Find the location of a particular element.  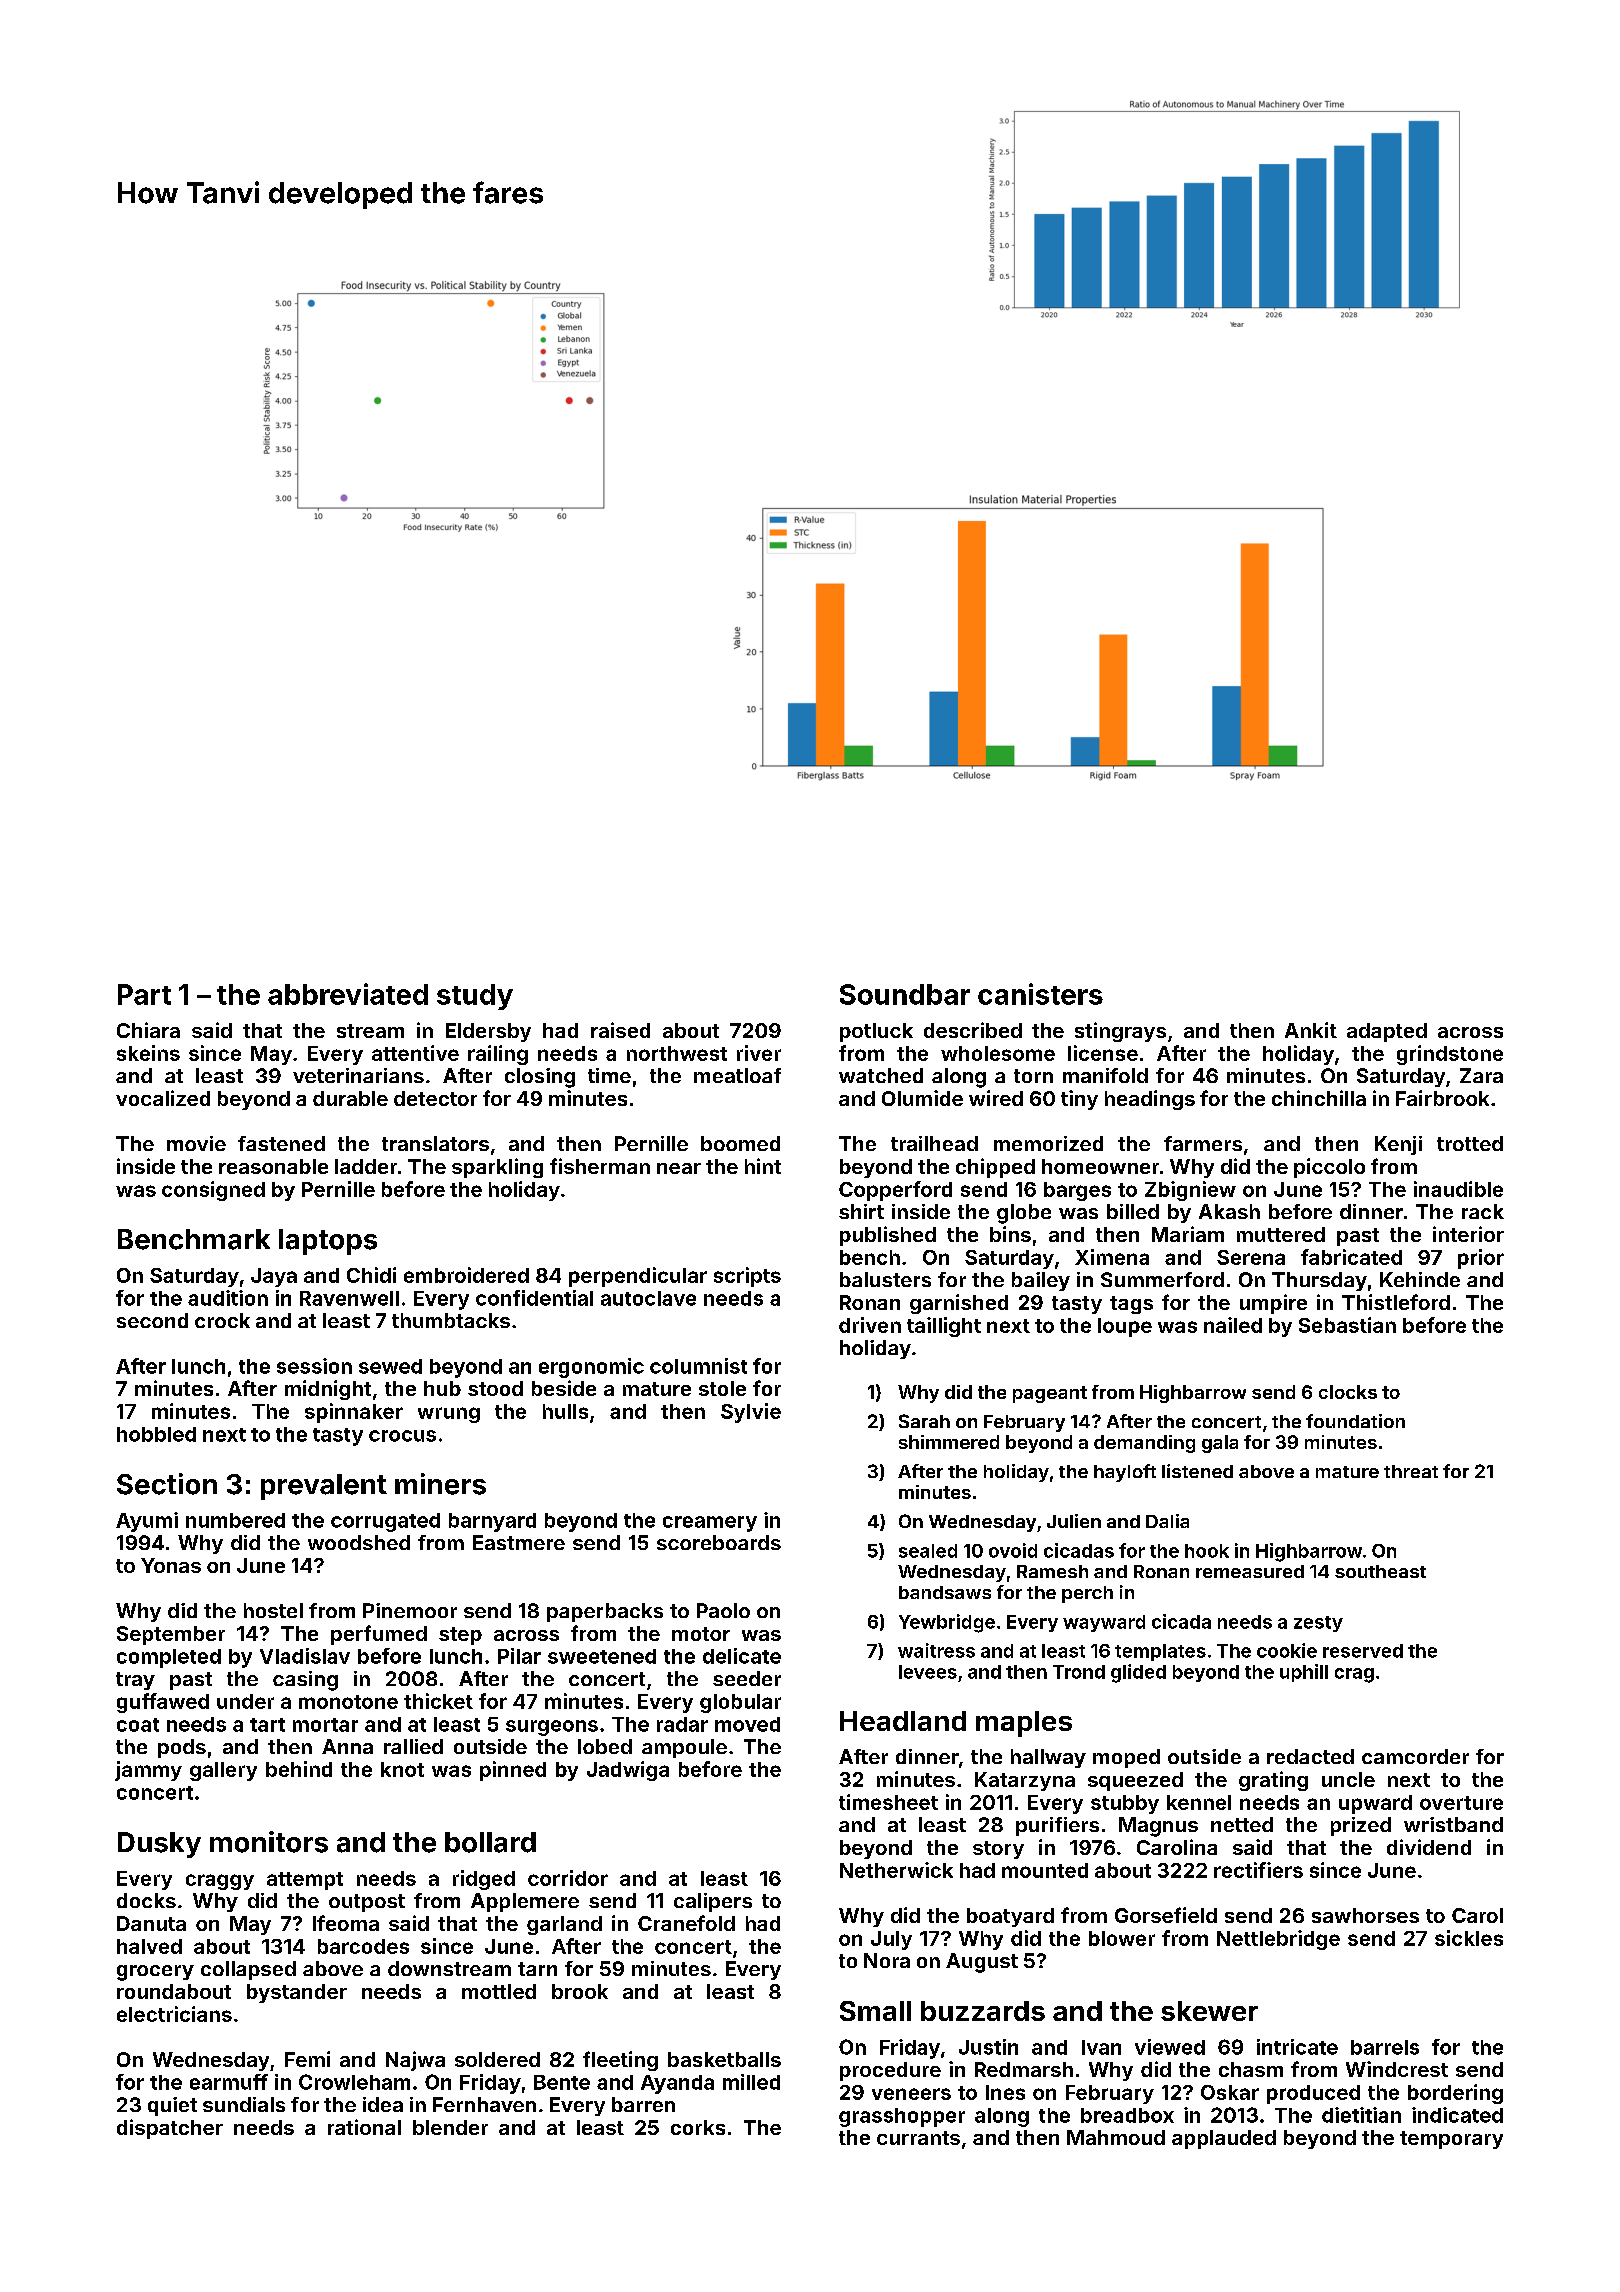

rallied is located at coordinates (413, 1746).
